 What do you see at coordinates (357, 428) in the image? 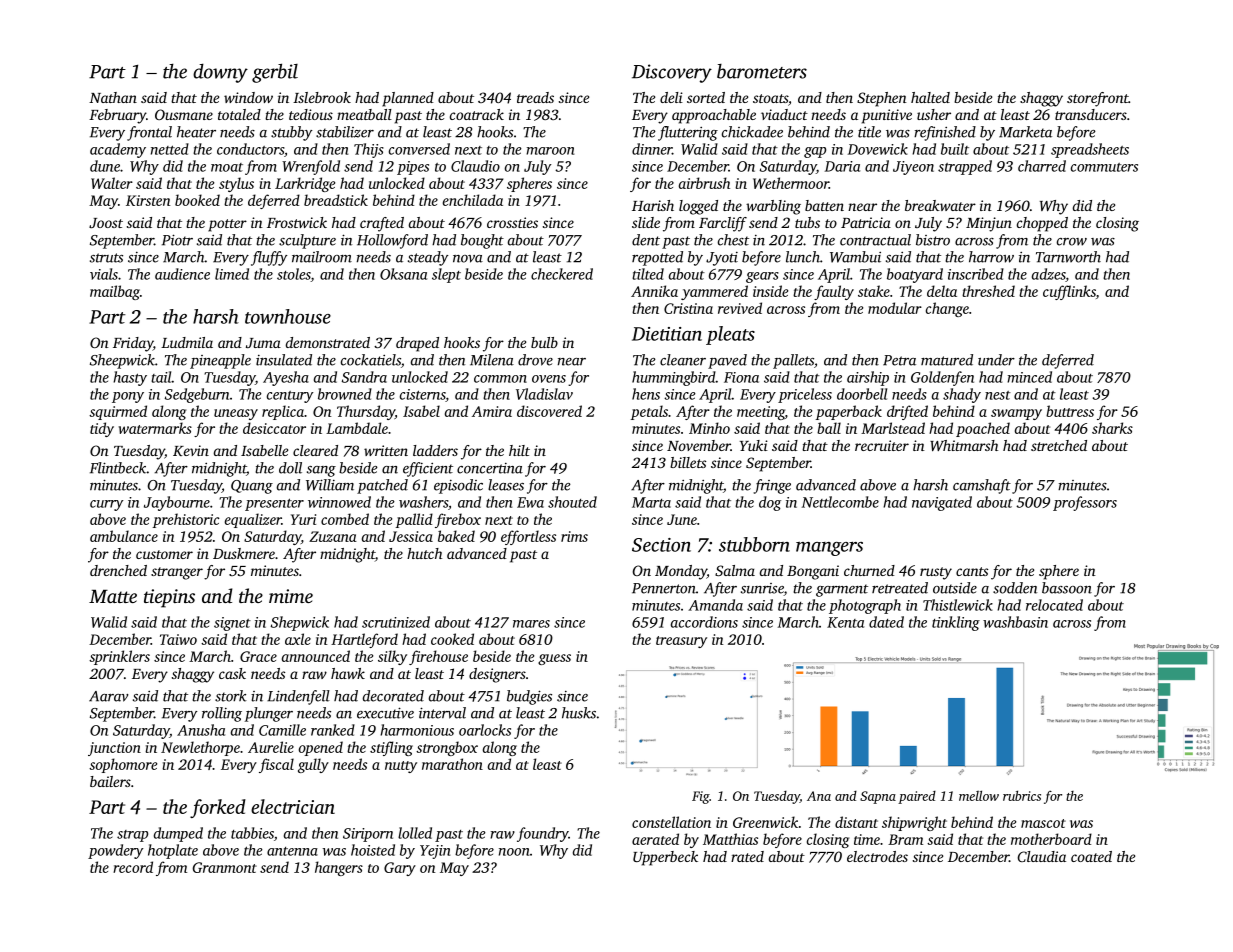
I see `Lambdale` at bounding box center [357, 428].
